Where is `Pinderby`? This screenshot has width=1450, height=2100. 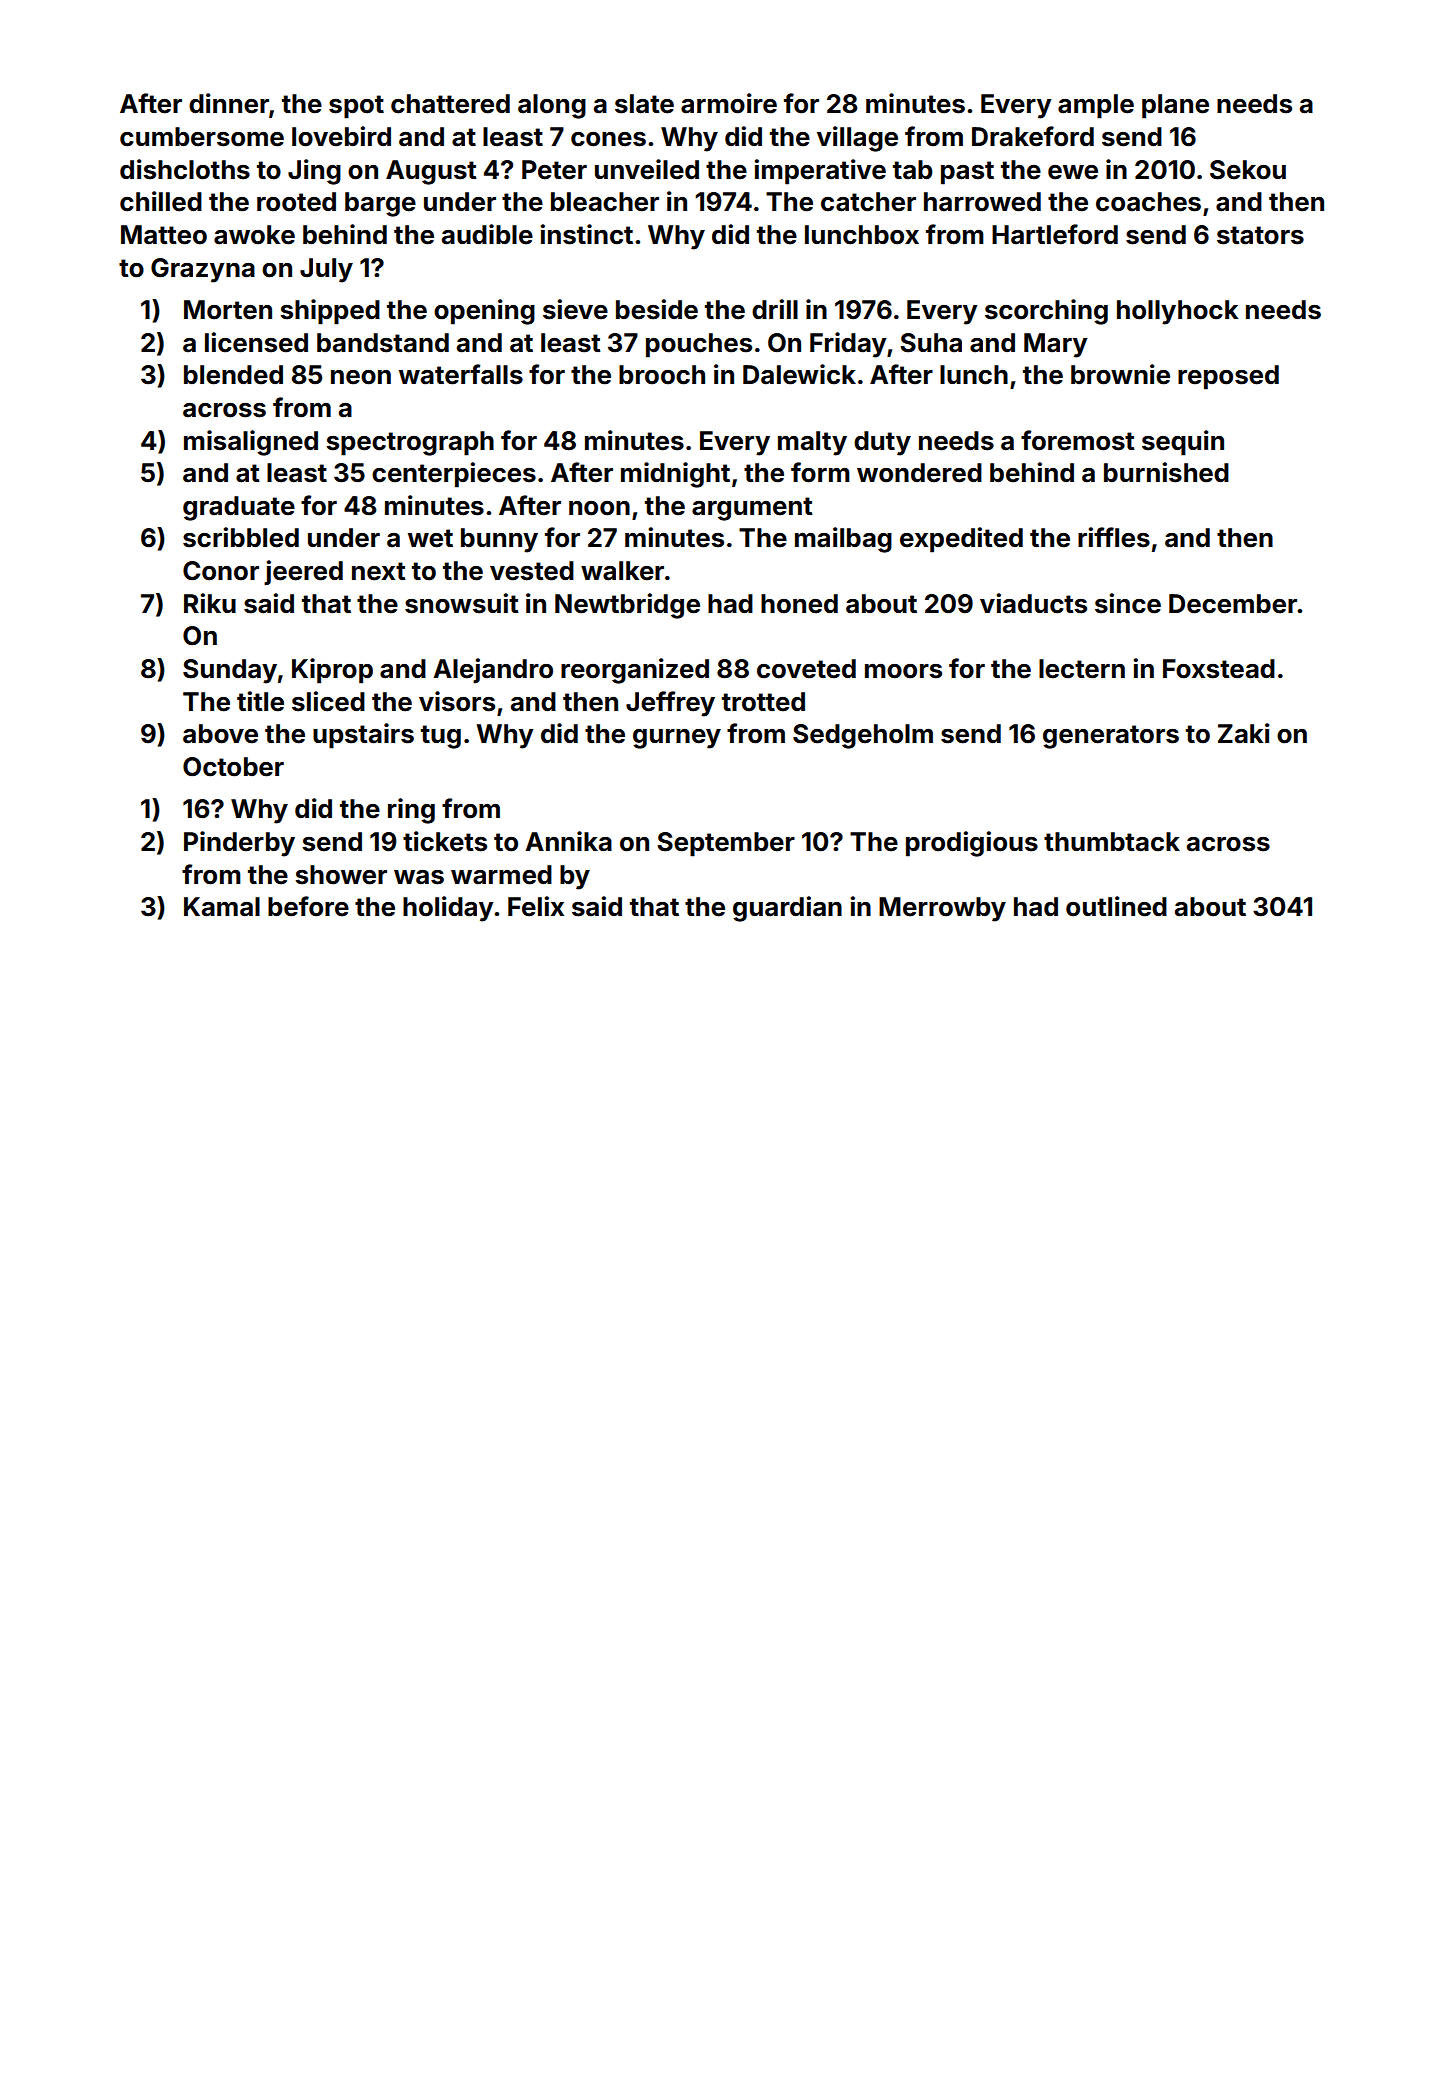
Pinderby is located at coordinates (239, 844).
